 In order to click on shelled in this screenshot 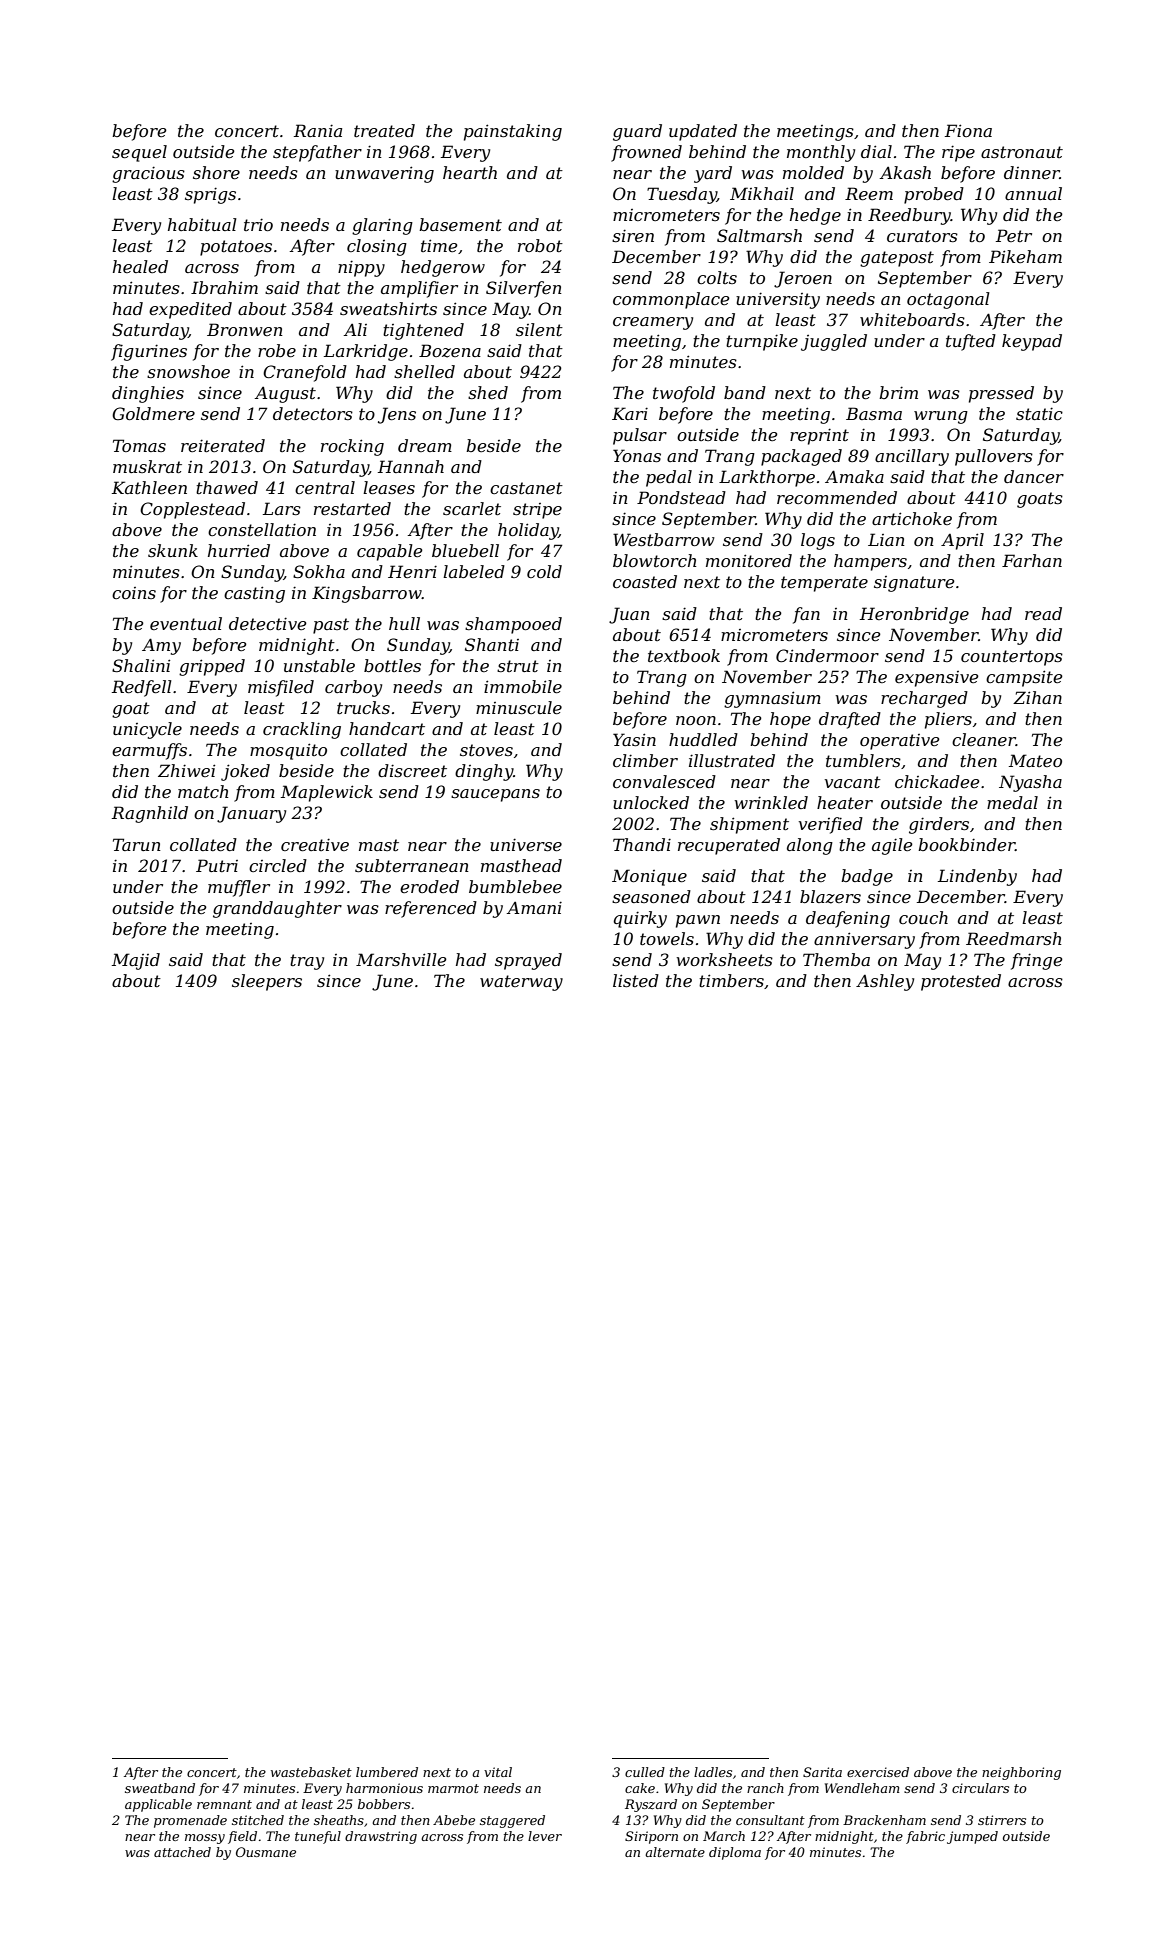, I will do `click(424, 371)`.
